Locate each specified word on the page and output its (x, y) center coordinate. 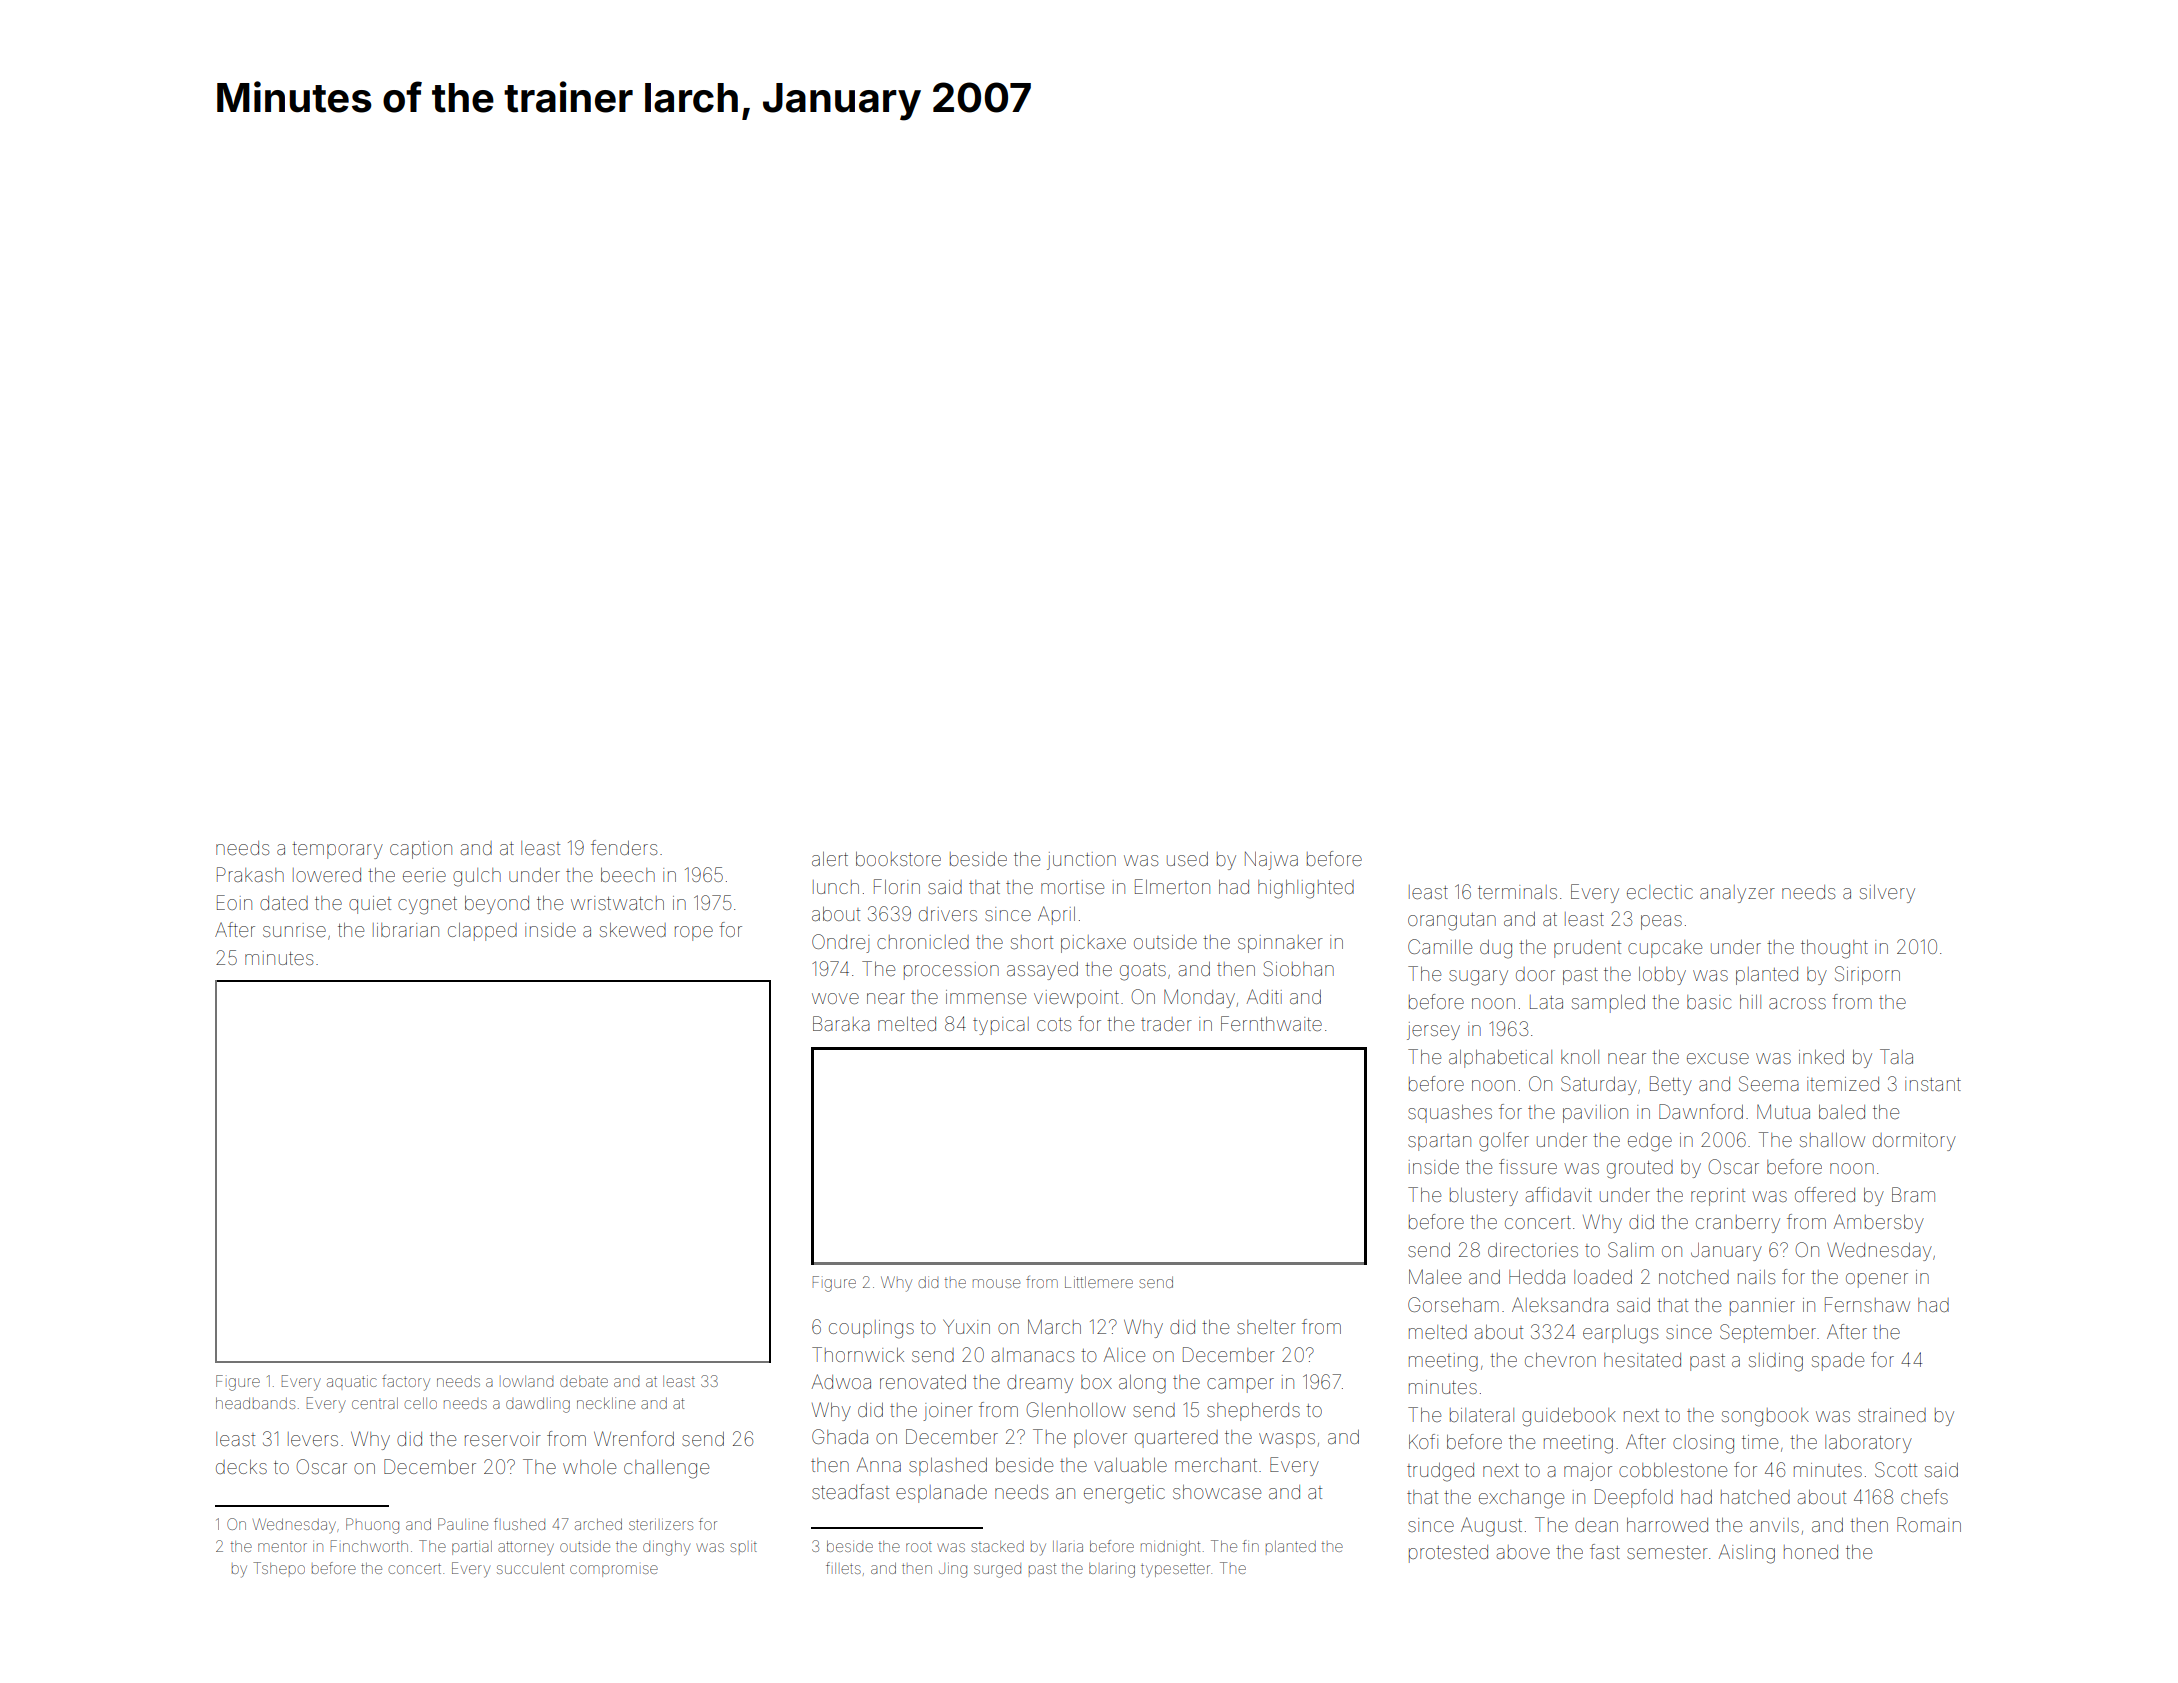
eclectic (1660, 892)
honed (1811, 1552)
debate (584, 1381)
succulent (530, 1568)
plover (1100, 1439)
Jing (953, 1570)
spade (1838, 1362)
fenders (624, 847)
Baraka (841, 1023)
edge (1650, 1142)
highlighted (1306, 889)
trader (1166, 1024)
